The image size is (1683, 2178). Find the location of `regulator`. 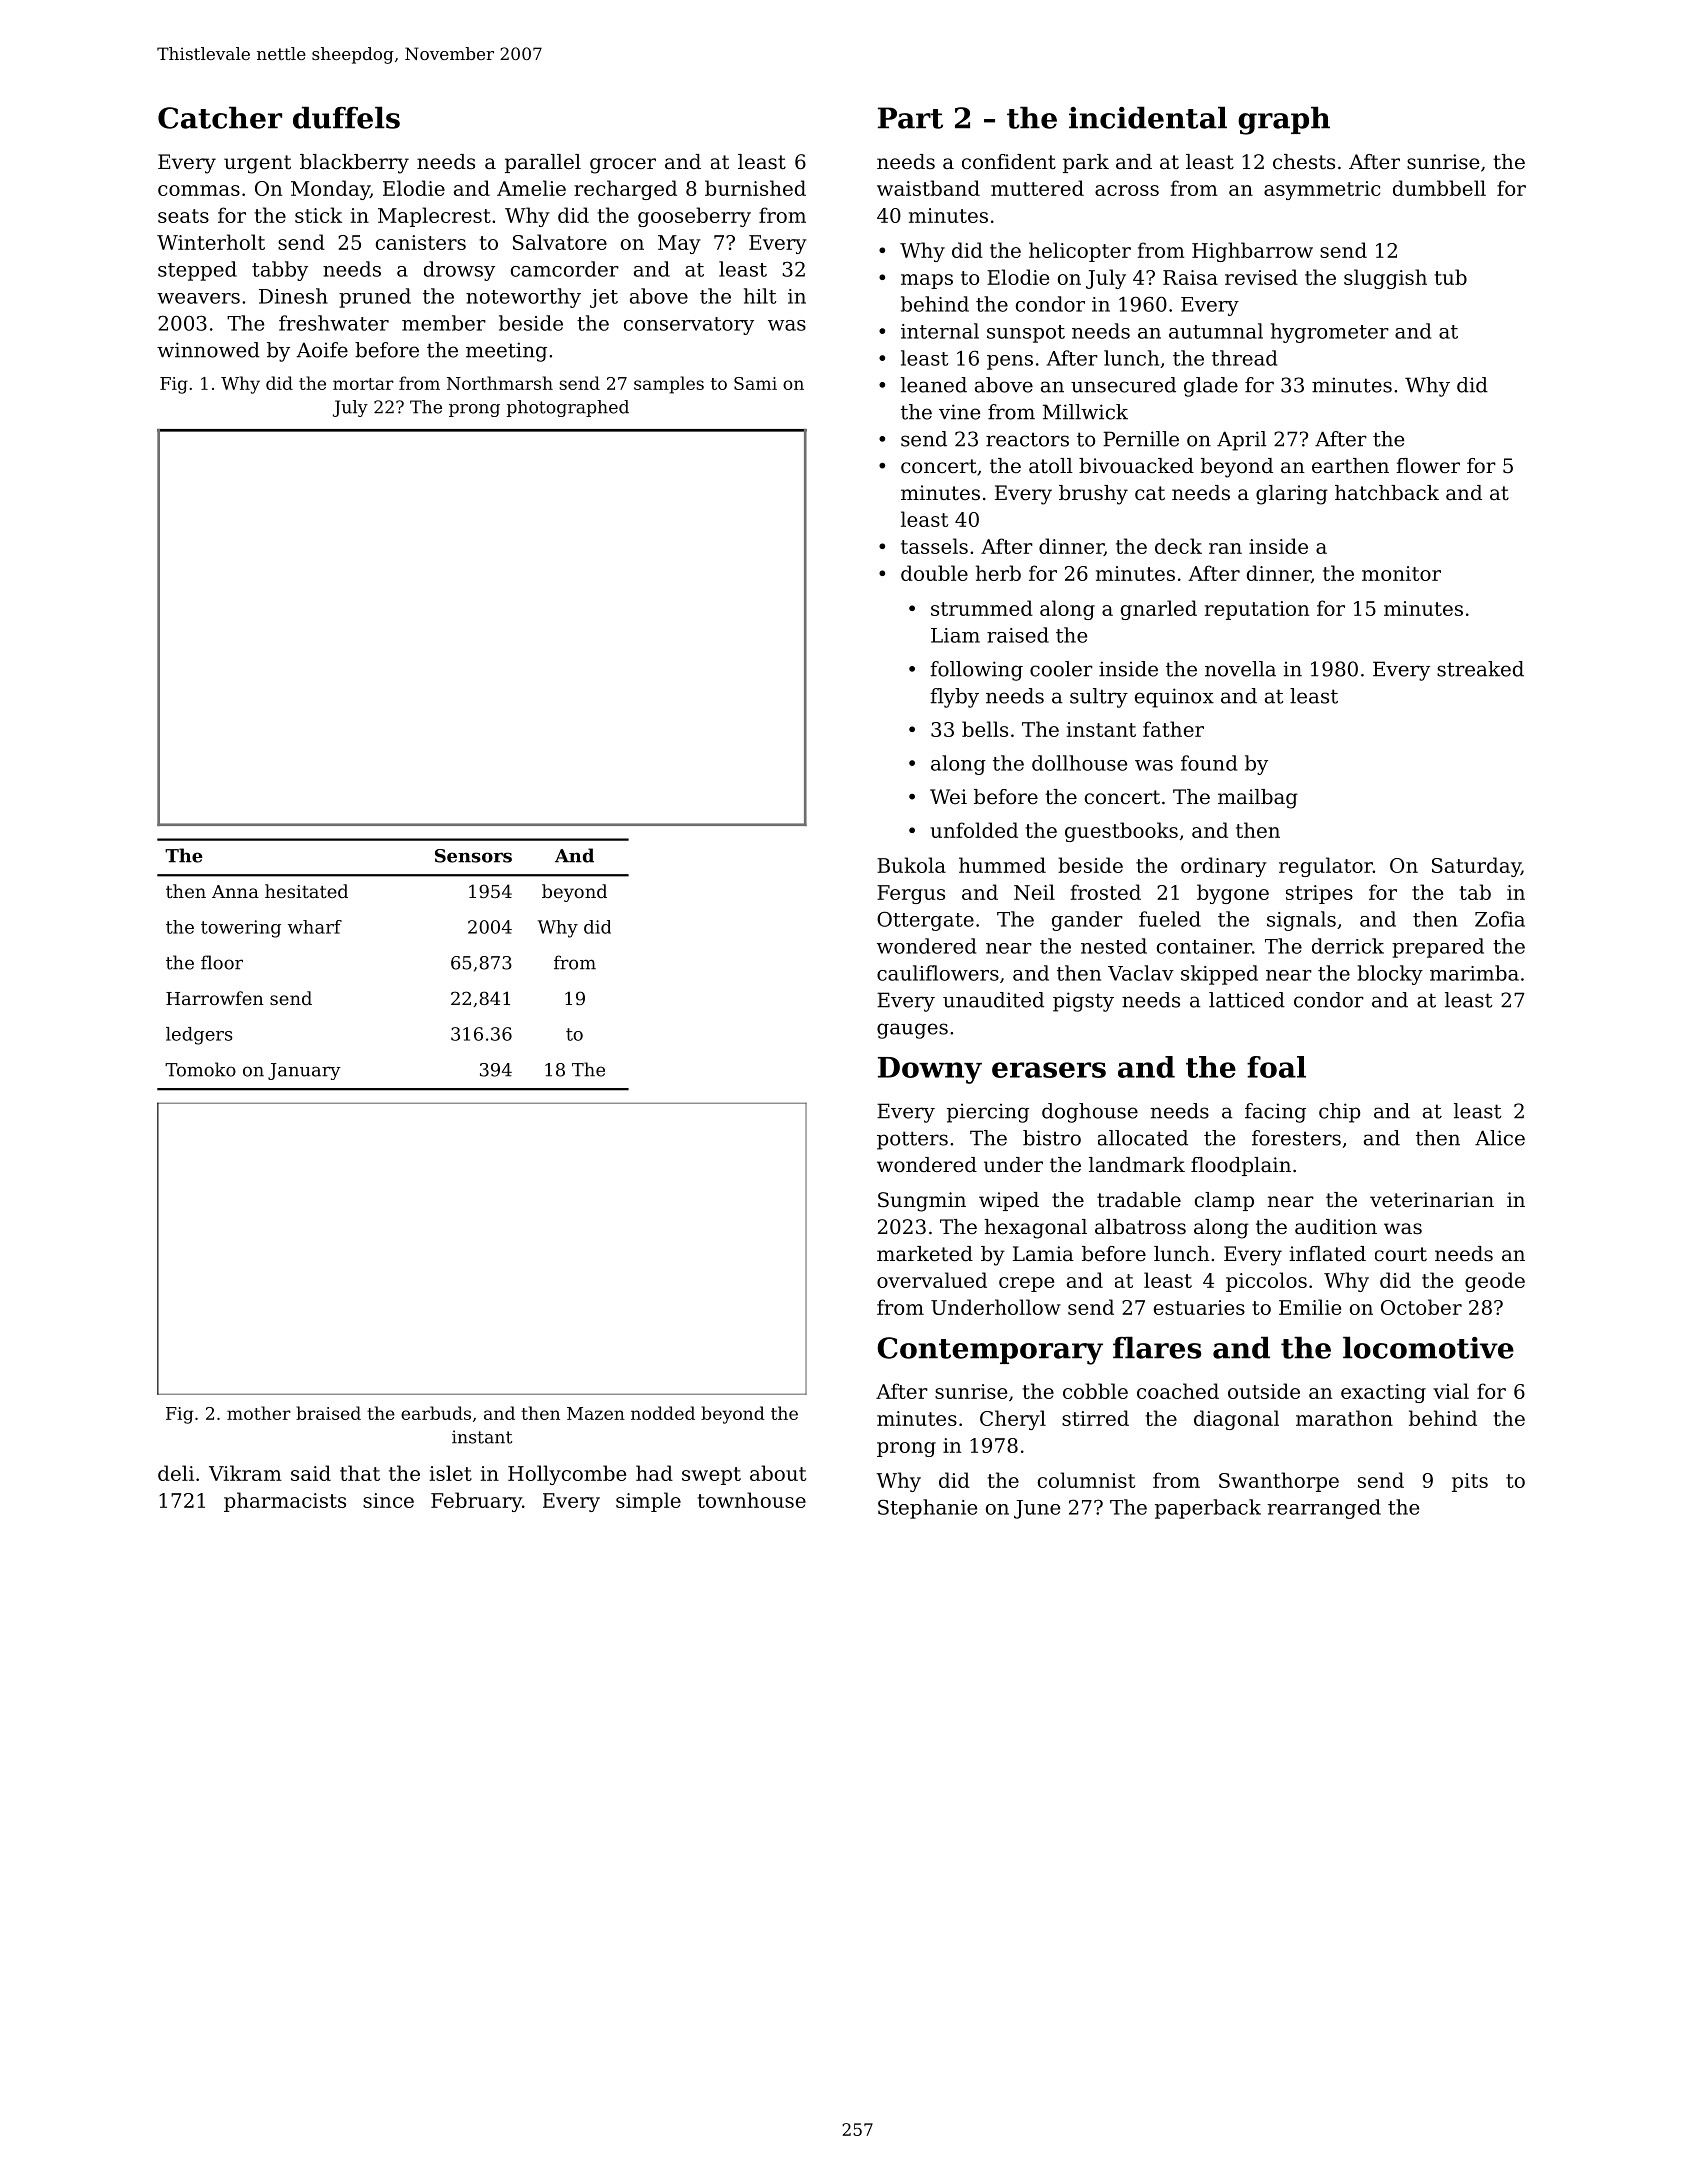

regulator is located at coordinates (1326, 867).
